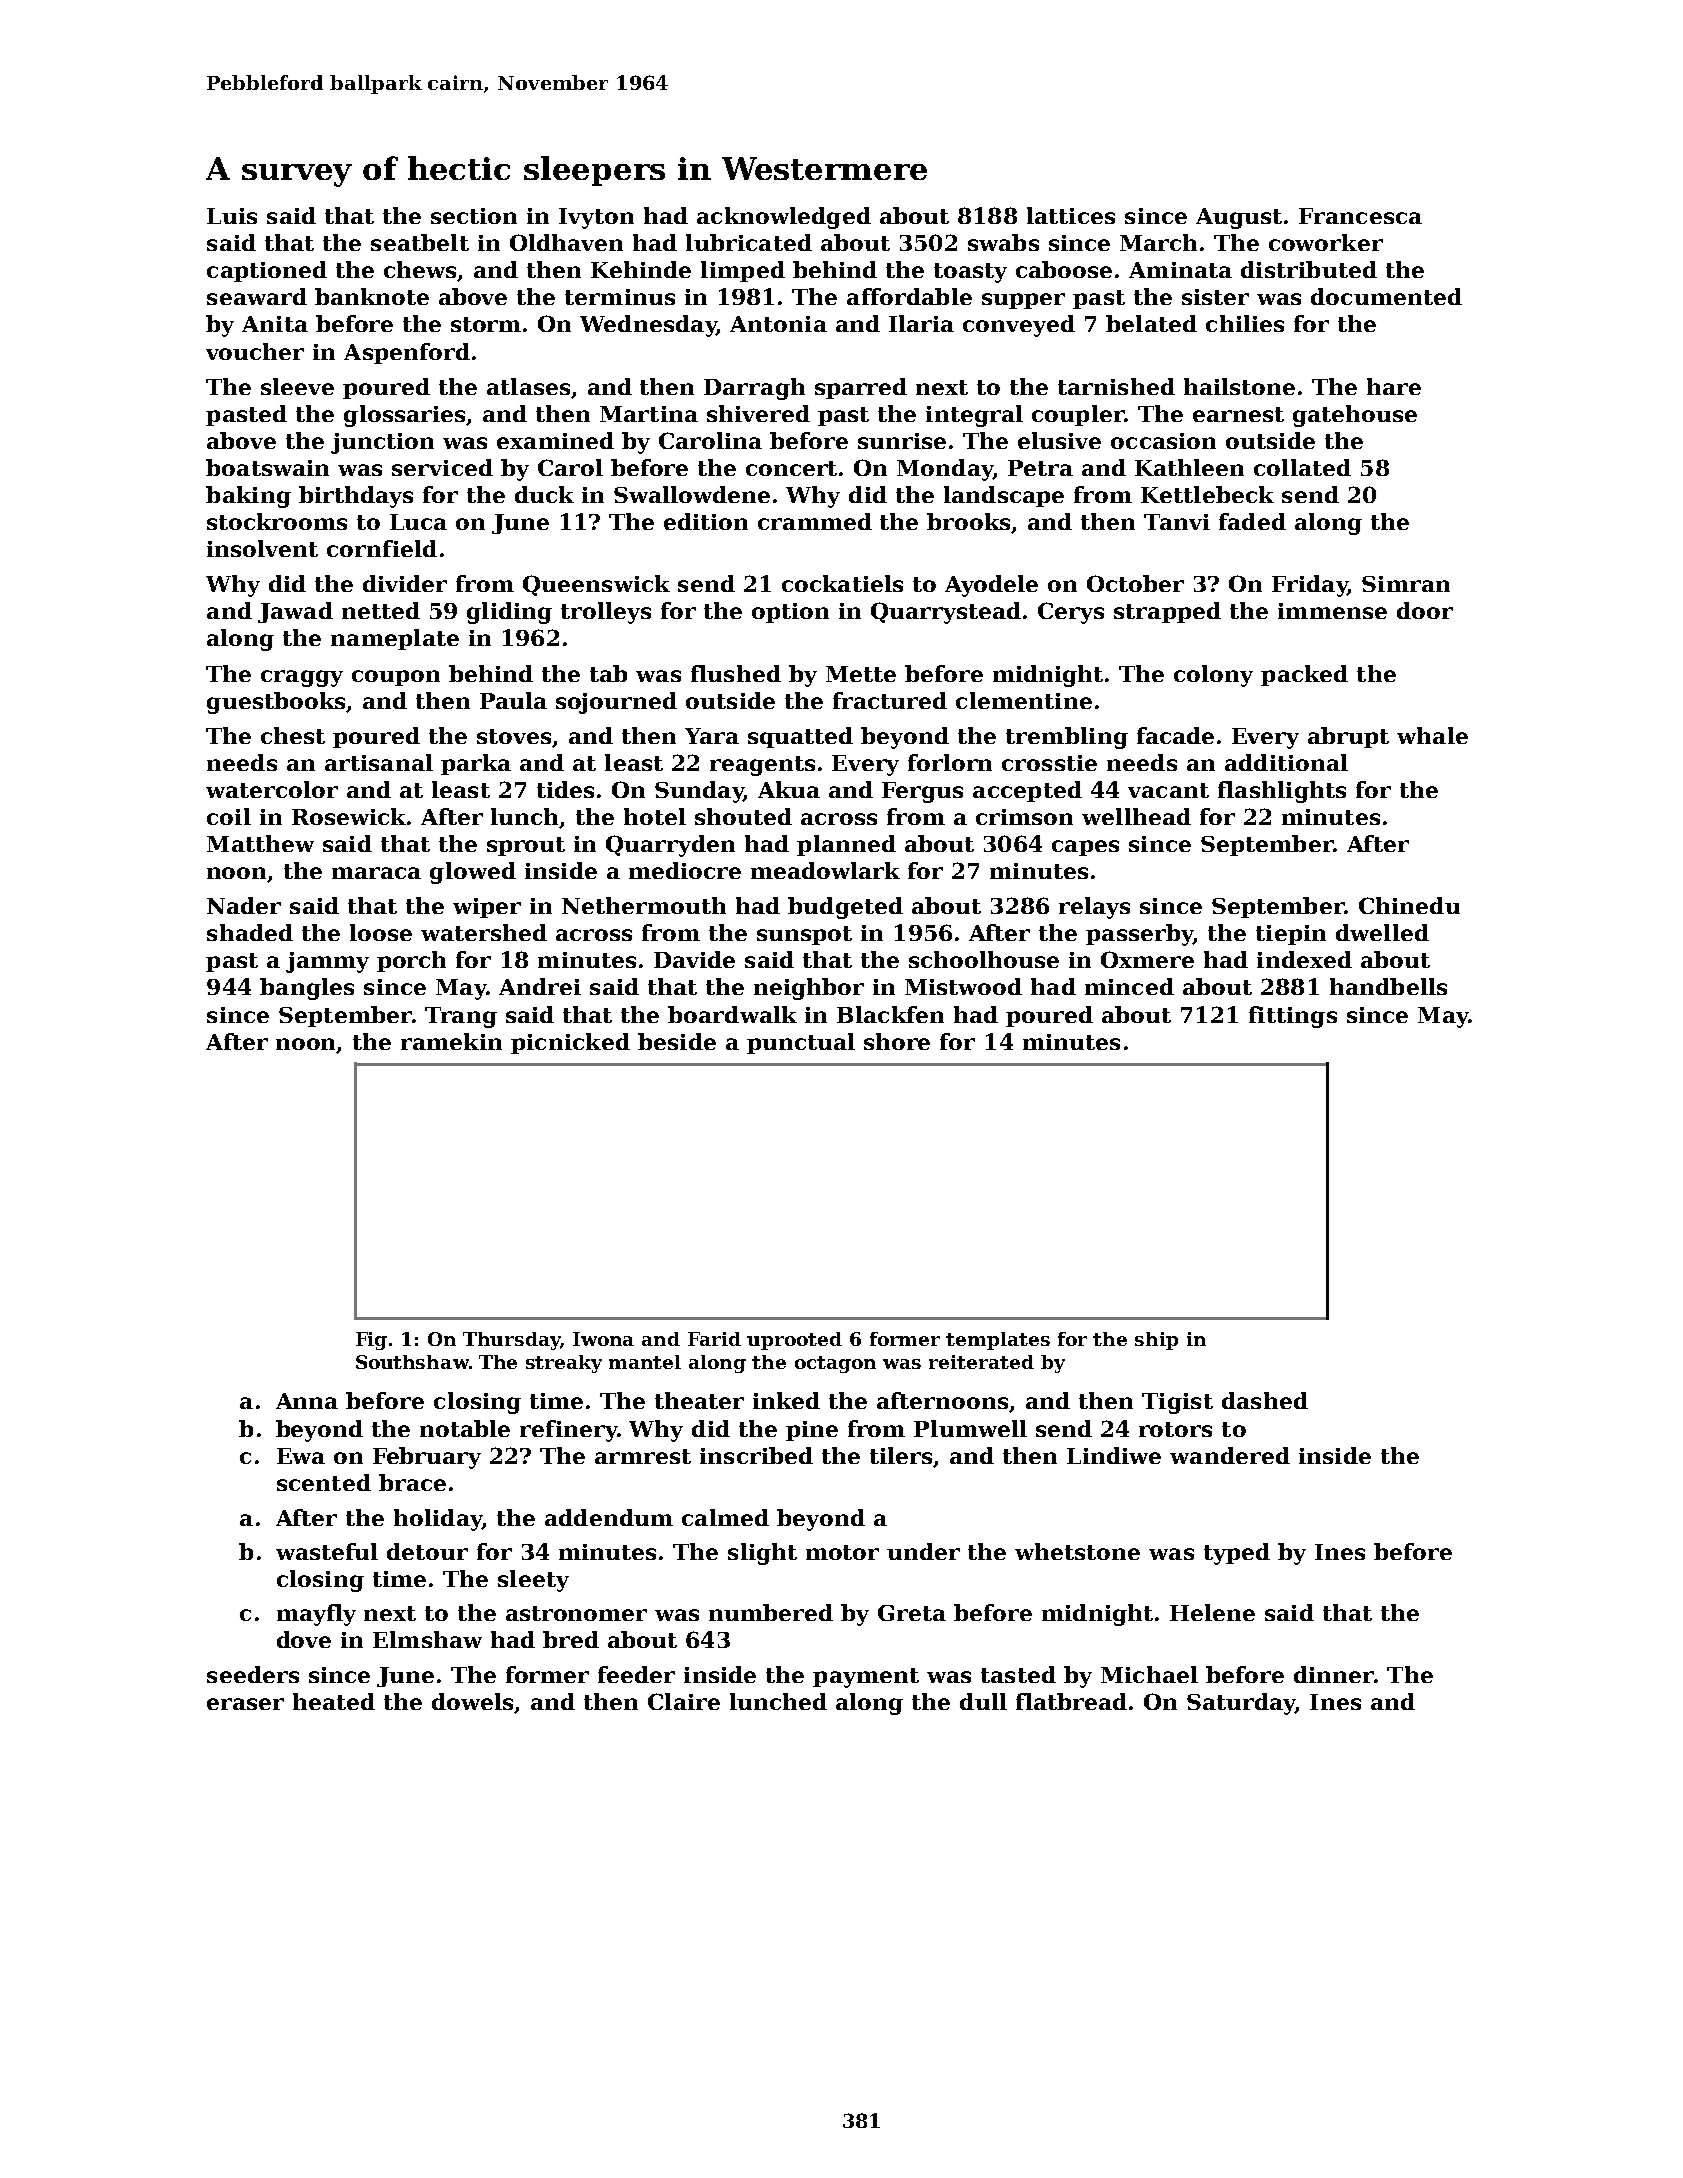 This screenshot has width=1683, height=2178. I want to click on ship, so click(1156, 1341).
